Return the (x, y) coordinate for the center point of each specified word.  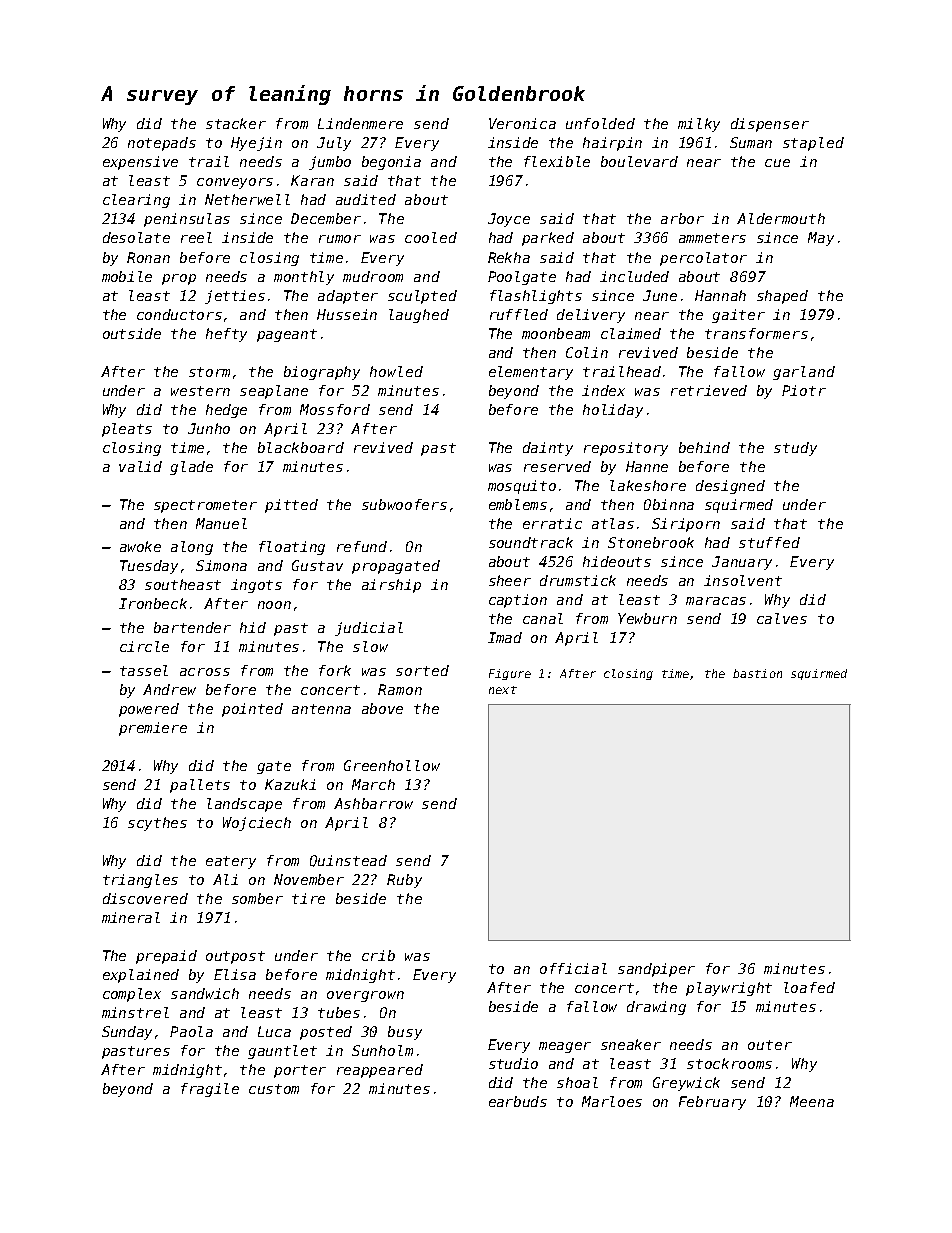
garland (804, 373)
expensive (140, 163)
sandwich (205, 993)
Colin (587, 352)
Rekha (509, 257)
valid (140, 466)
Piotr (804, 390)
